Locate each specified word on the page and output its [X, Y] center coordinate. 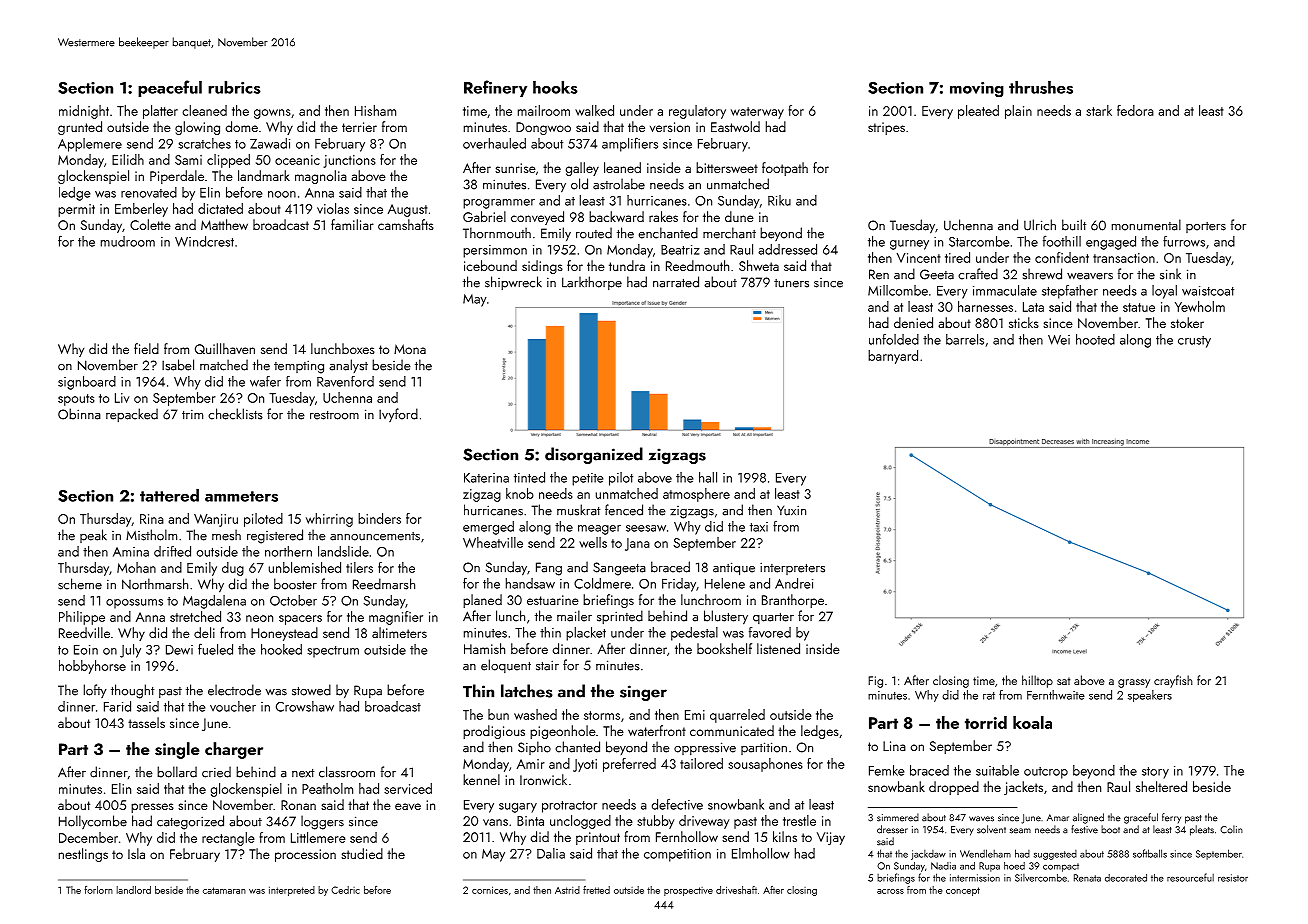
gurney [909, 245]
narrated [676, 282]
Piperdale [177, 177]
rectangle [228, 839]
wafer [265, 381]
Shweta [759, 265]
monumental [1146, 225]
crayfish [1173, 681]
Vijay [831, 838]
